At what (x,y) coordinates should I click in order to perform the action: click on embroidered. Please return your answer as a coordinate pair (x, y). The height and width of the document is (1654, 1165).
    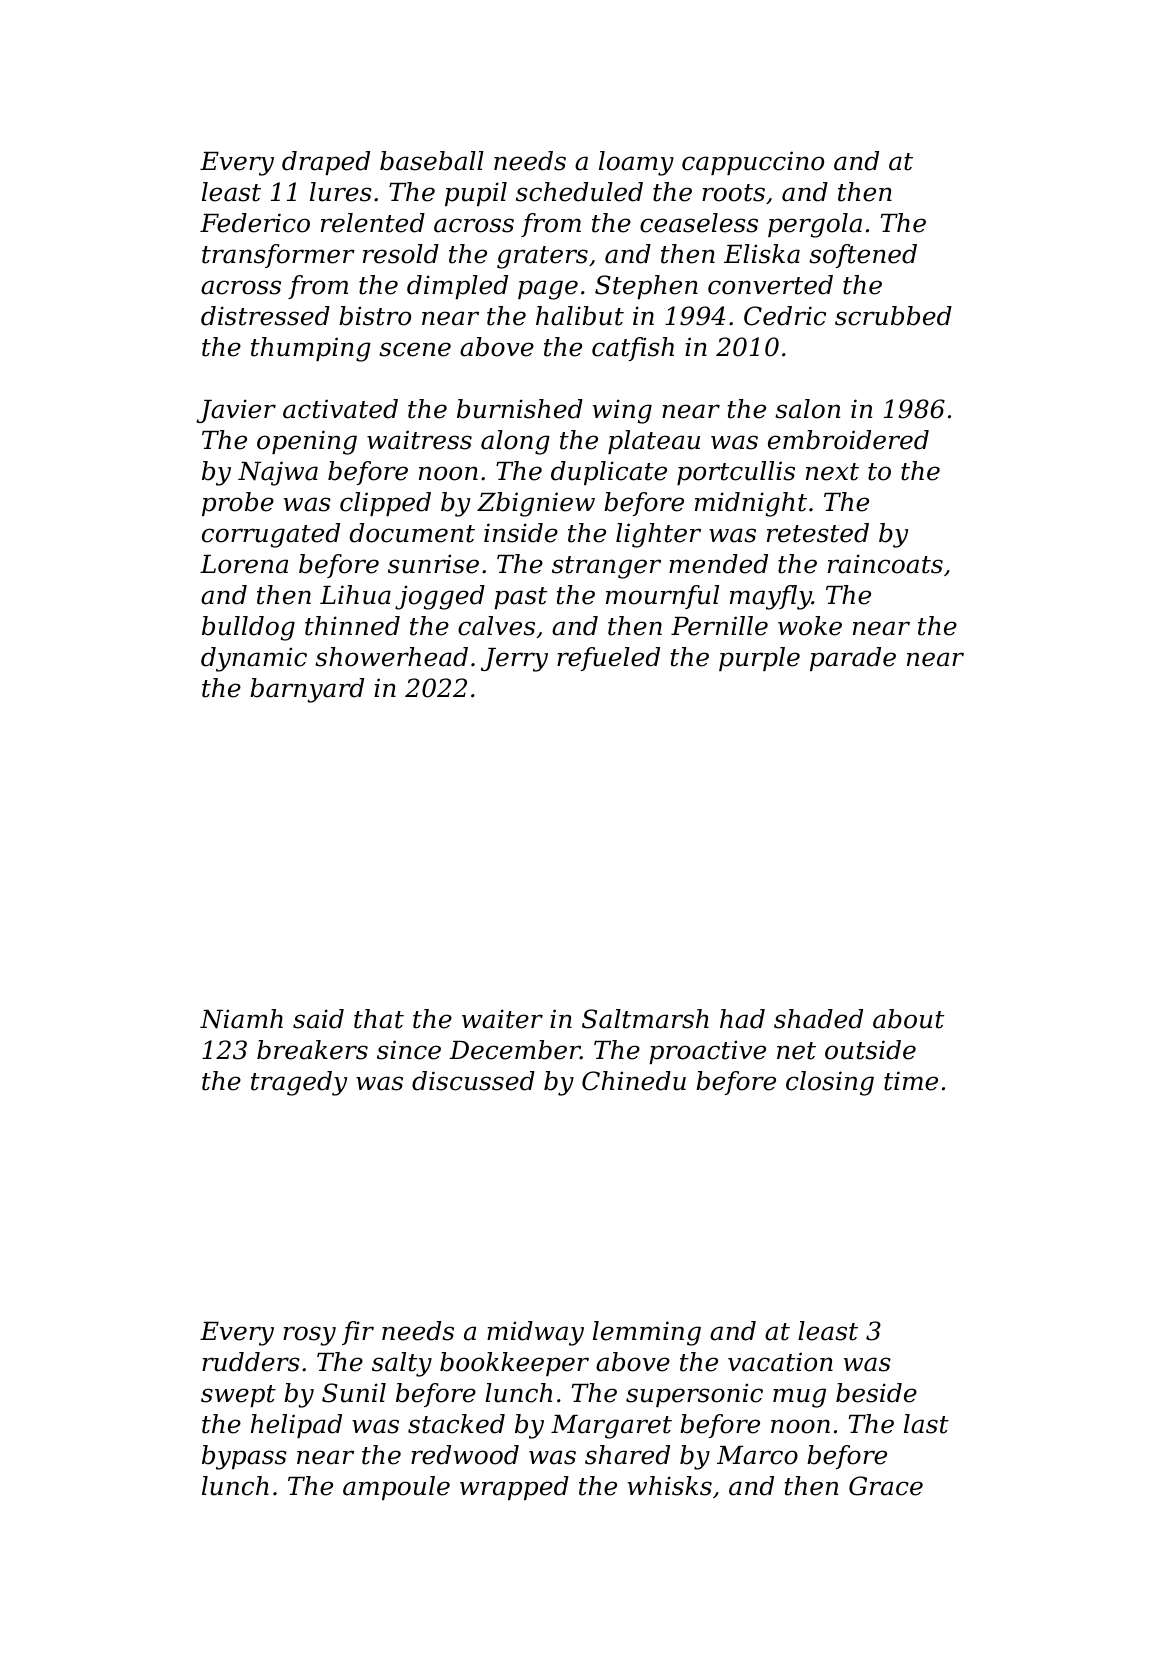
    Looking at the image, I should click on (848, 440).
